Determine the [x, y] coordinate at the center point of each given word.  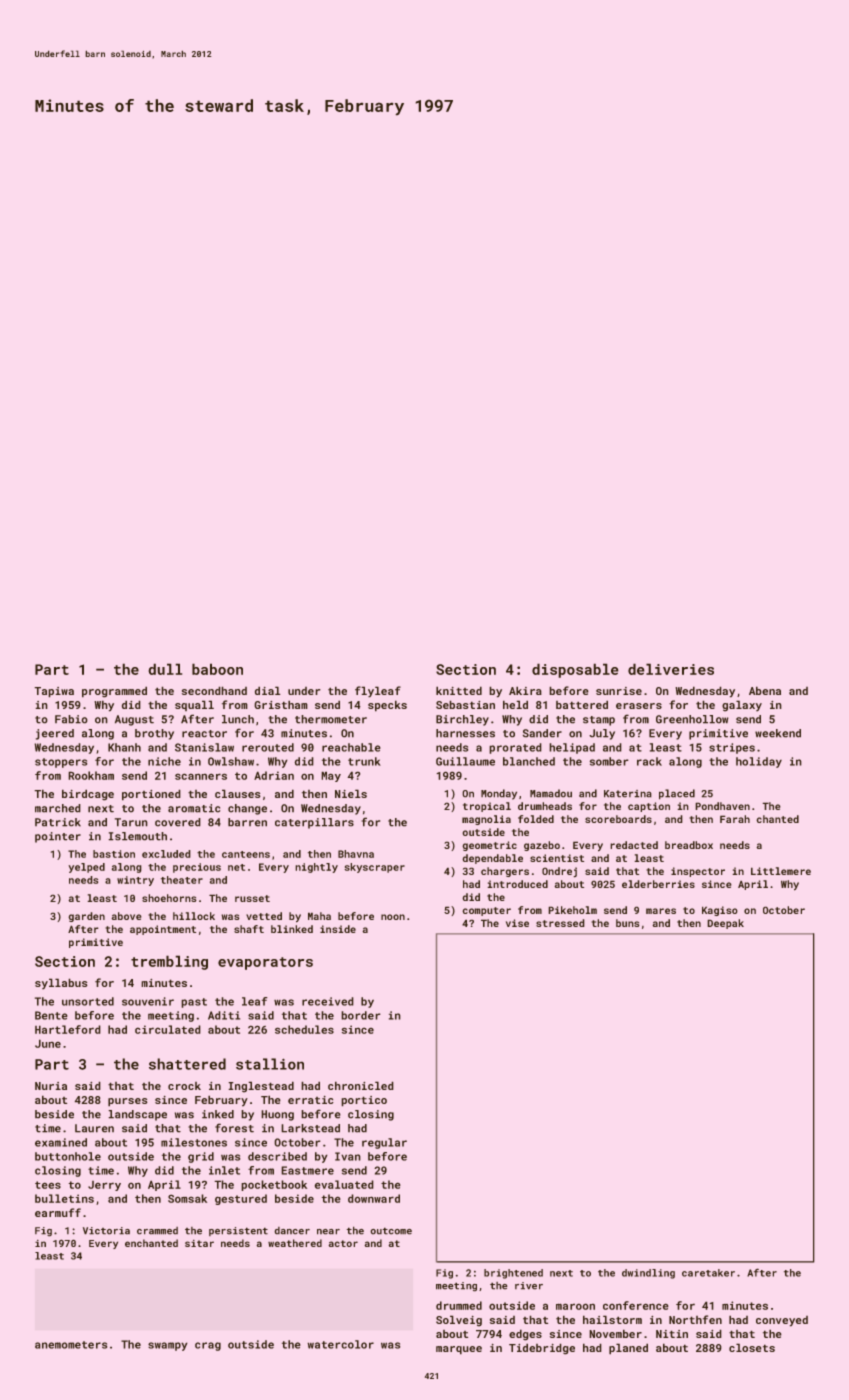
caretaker [708, 1273]
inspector [698, 872]
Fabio [71, 719]
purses [128, 1102]
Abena [765, 690]
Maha [319, 916]
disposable [575, 670]
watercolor [340, 1344]
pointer [58, 837]
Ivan [348, 1156]
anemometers [71, 1345]
